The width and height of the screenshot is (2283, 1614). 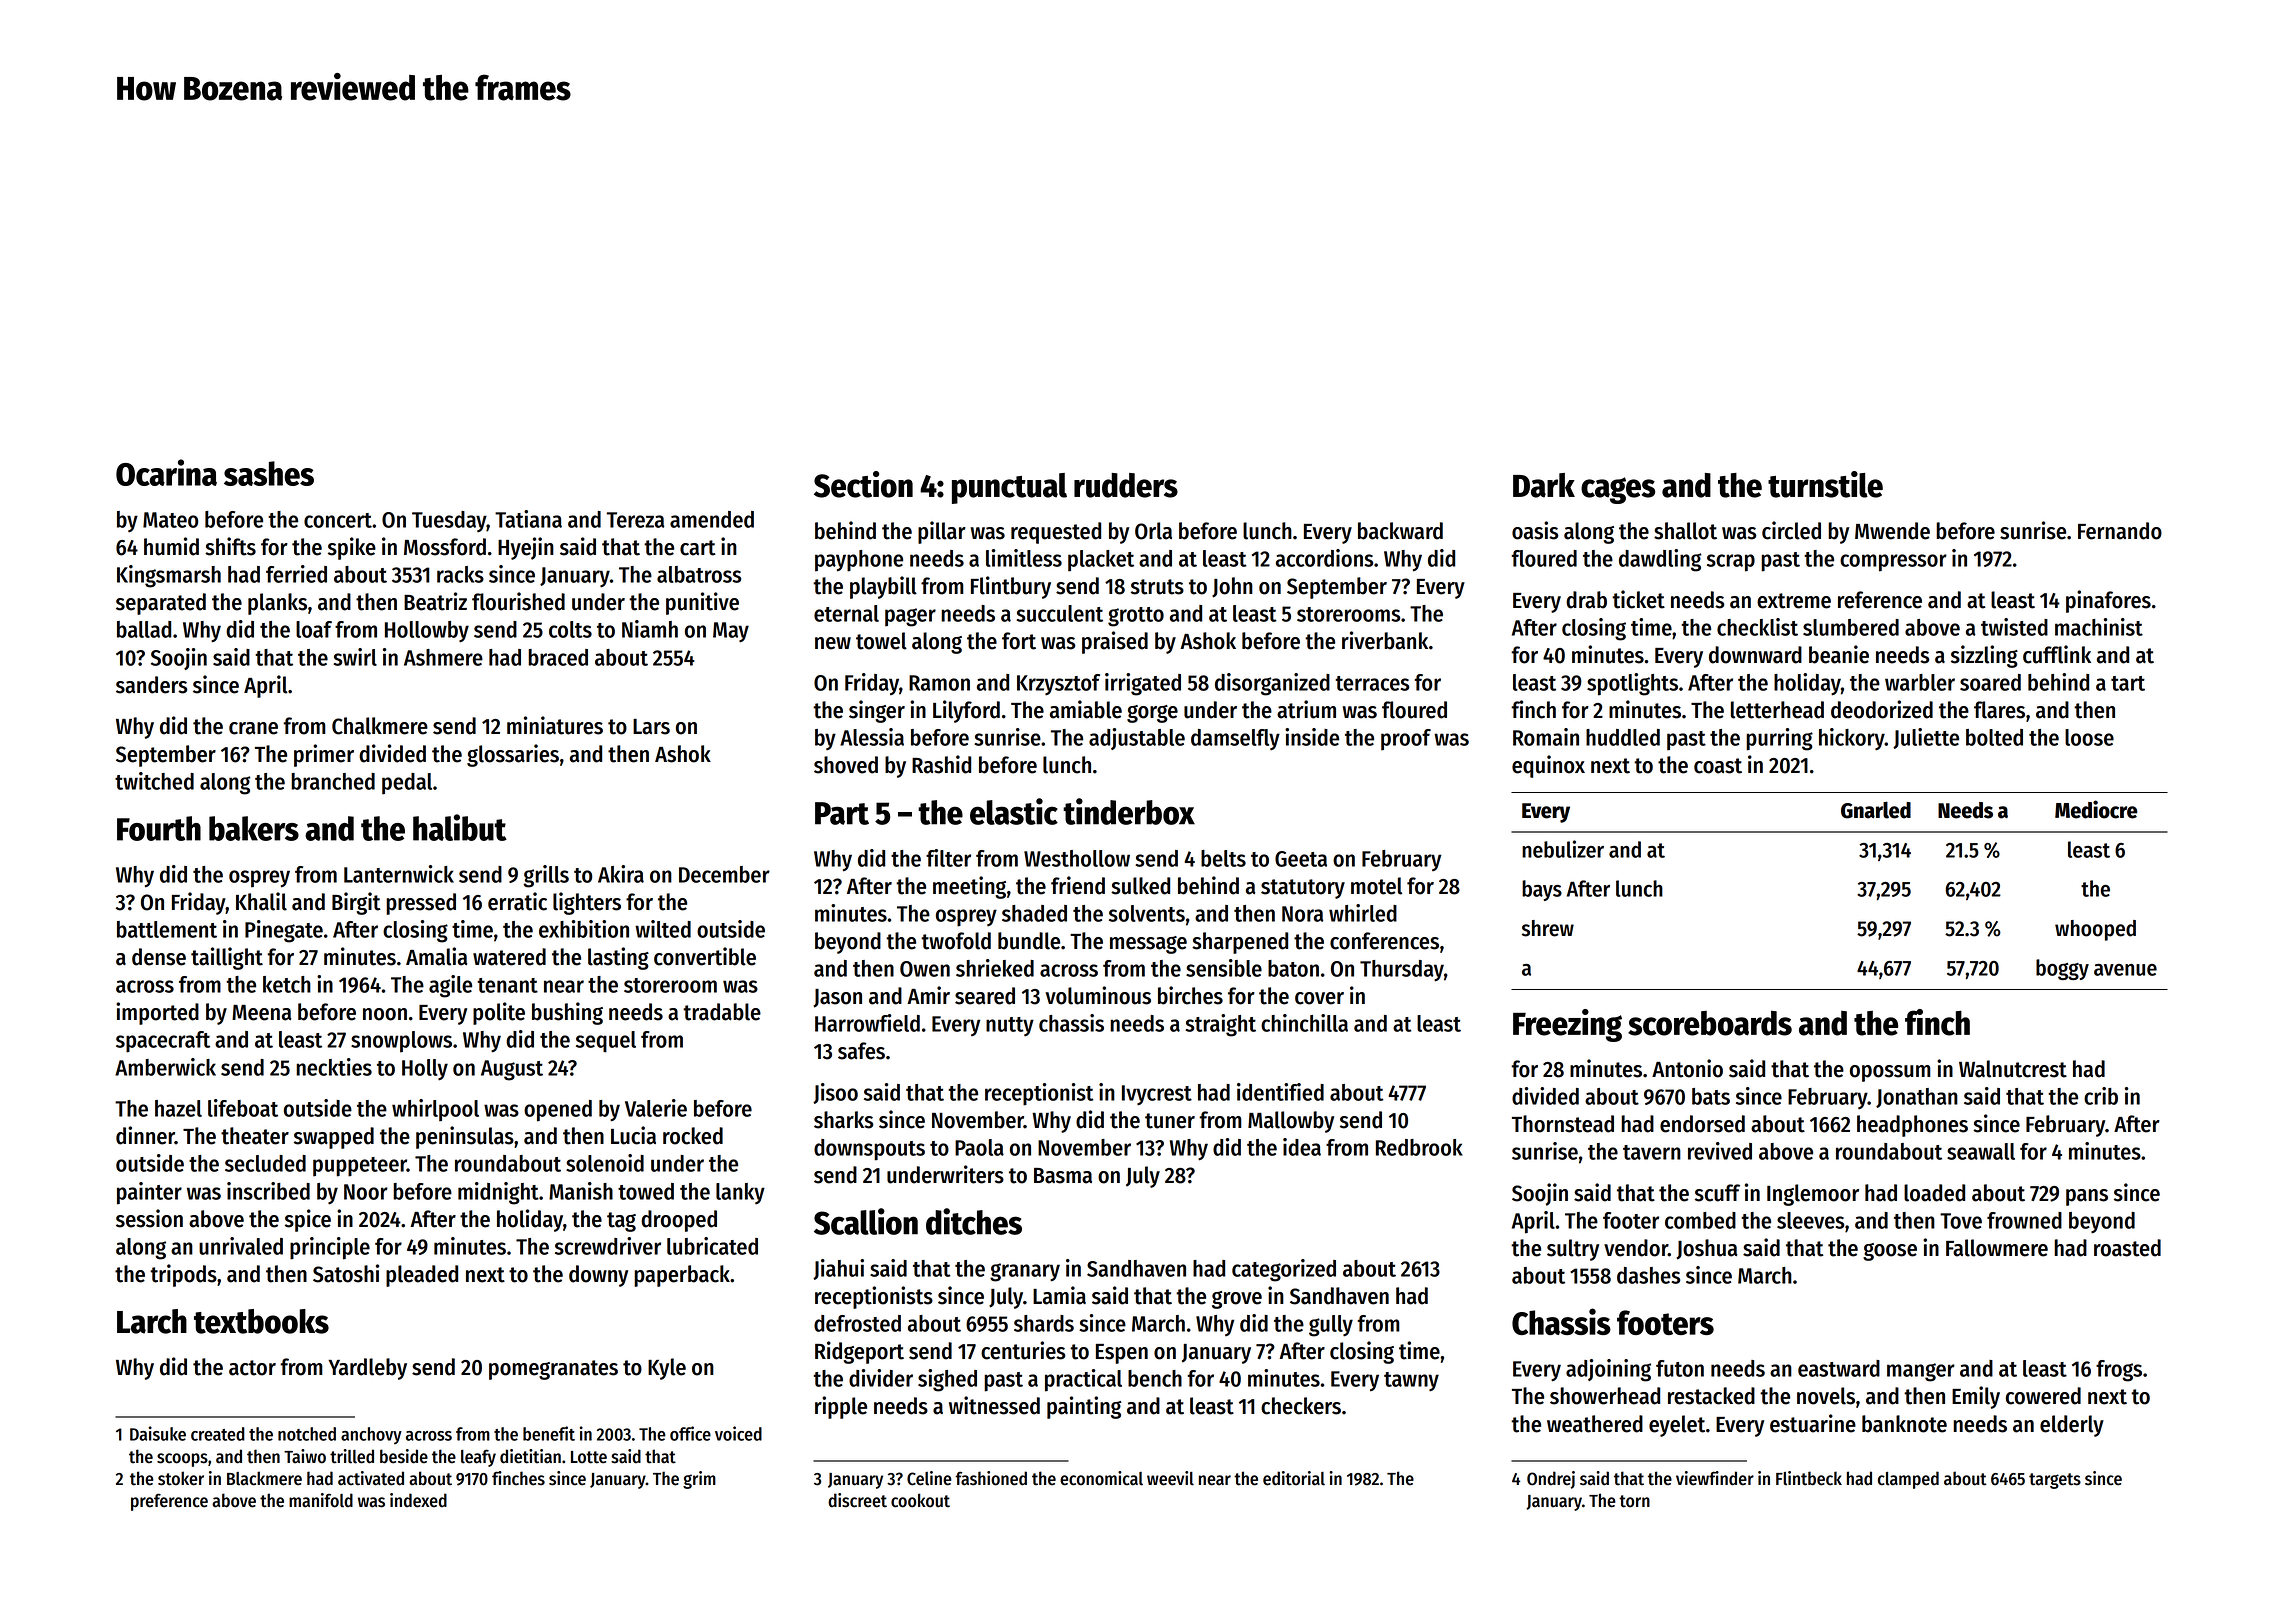 I want to click on dawdling, so click(x=1660, y=560).
